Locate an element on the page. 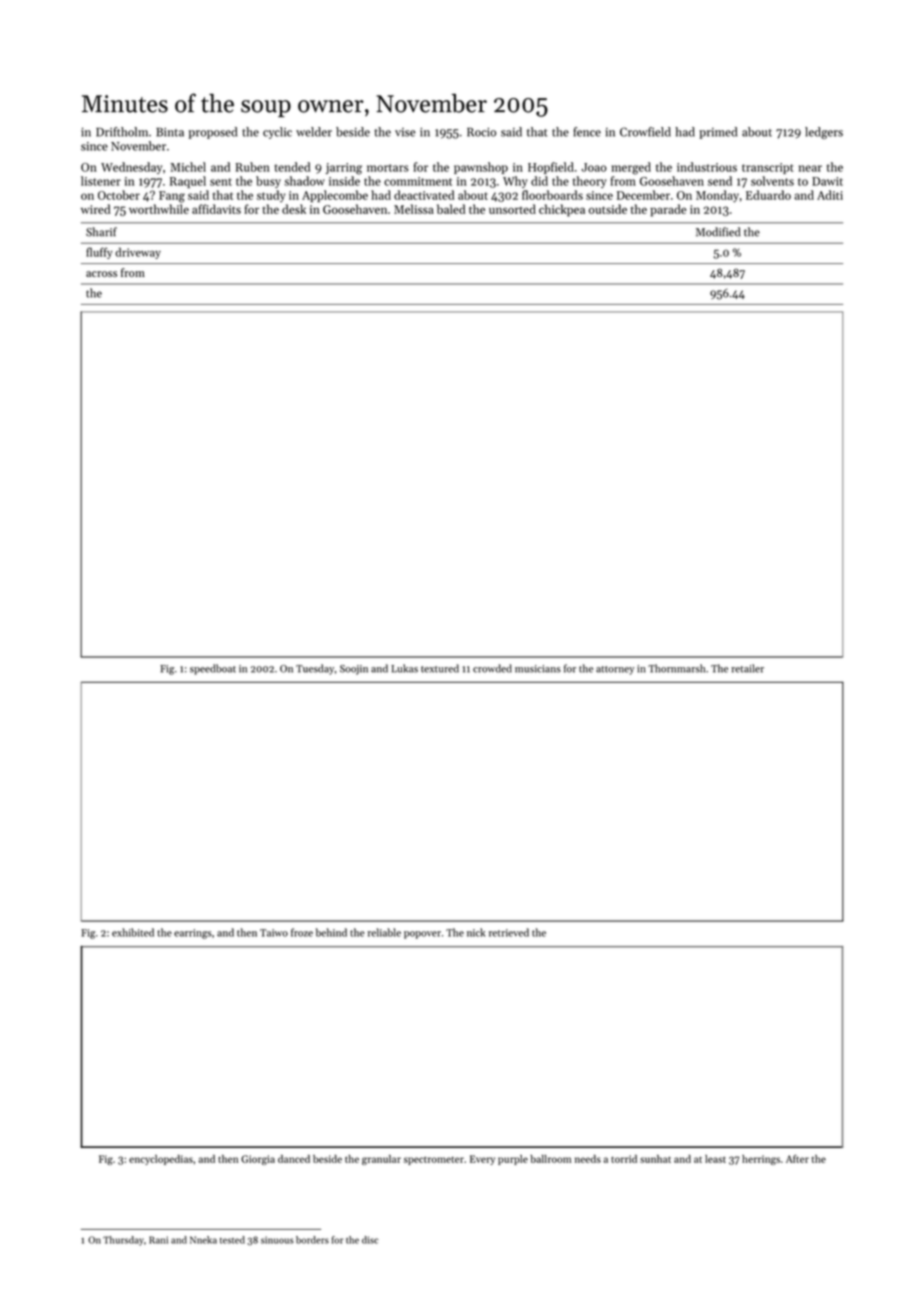 The width and height of the image is (924, 1308). Soojin is located at coordinates (354, 670).
